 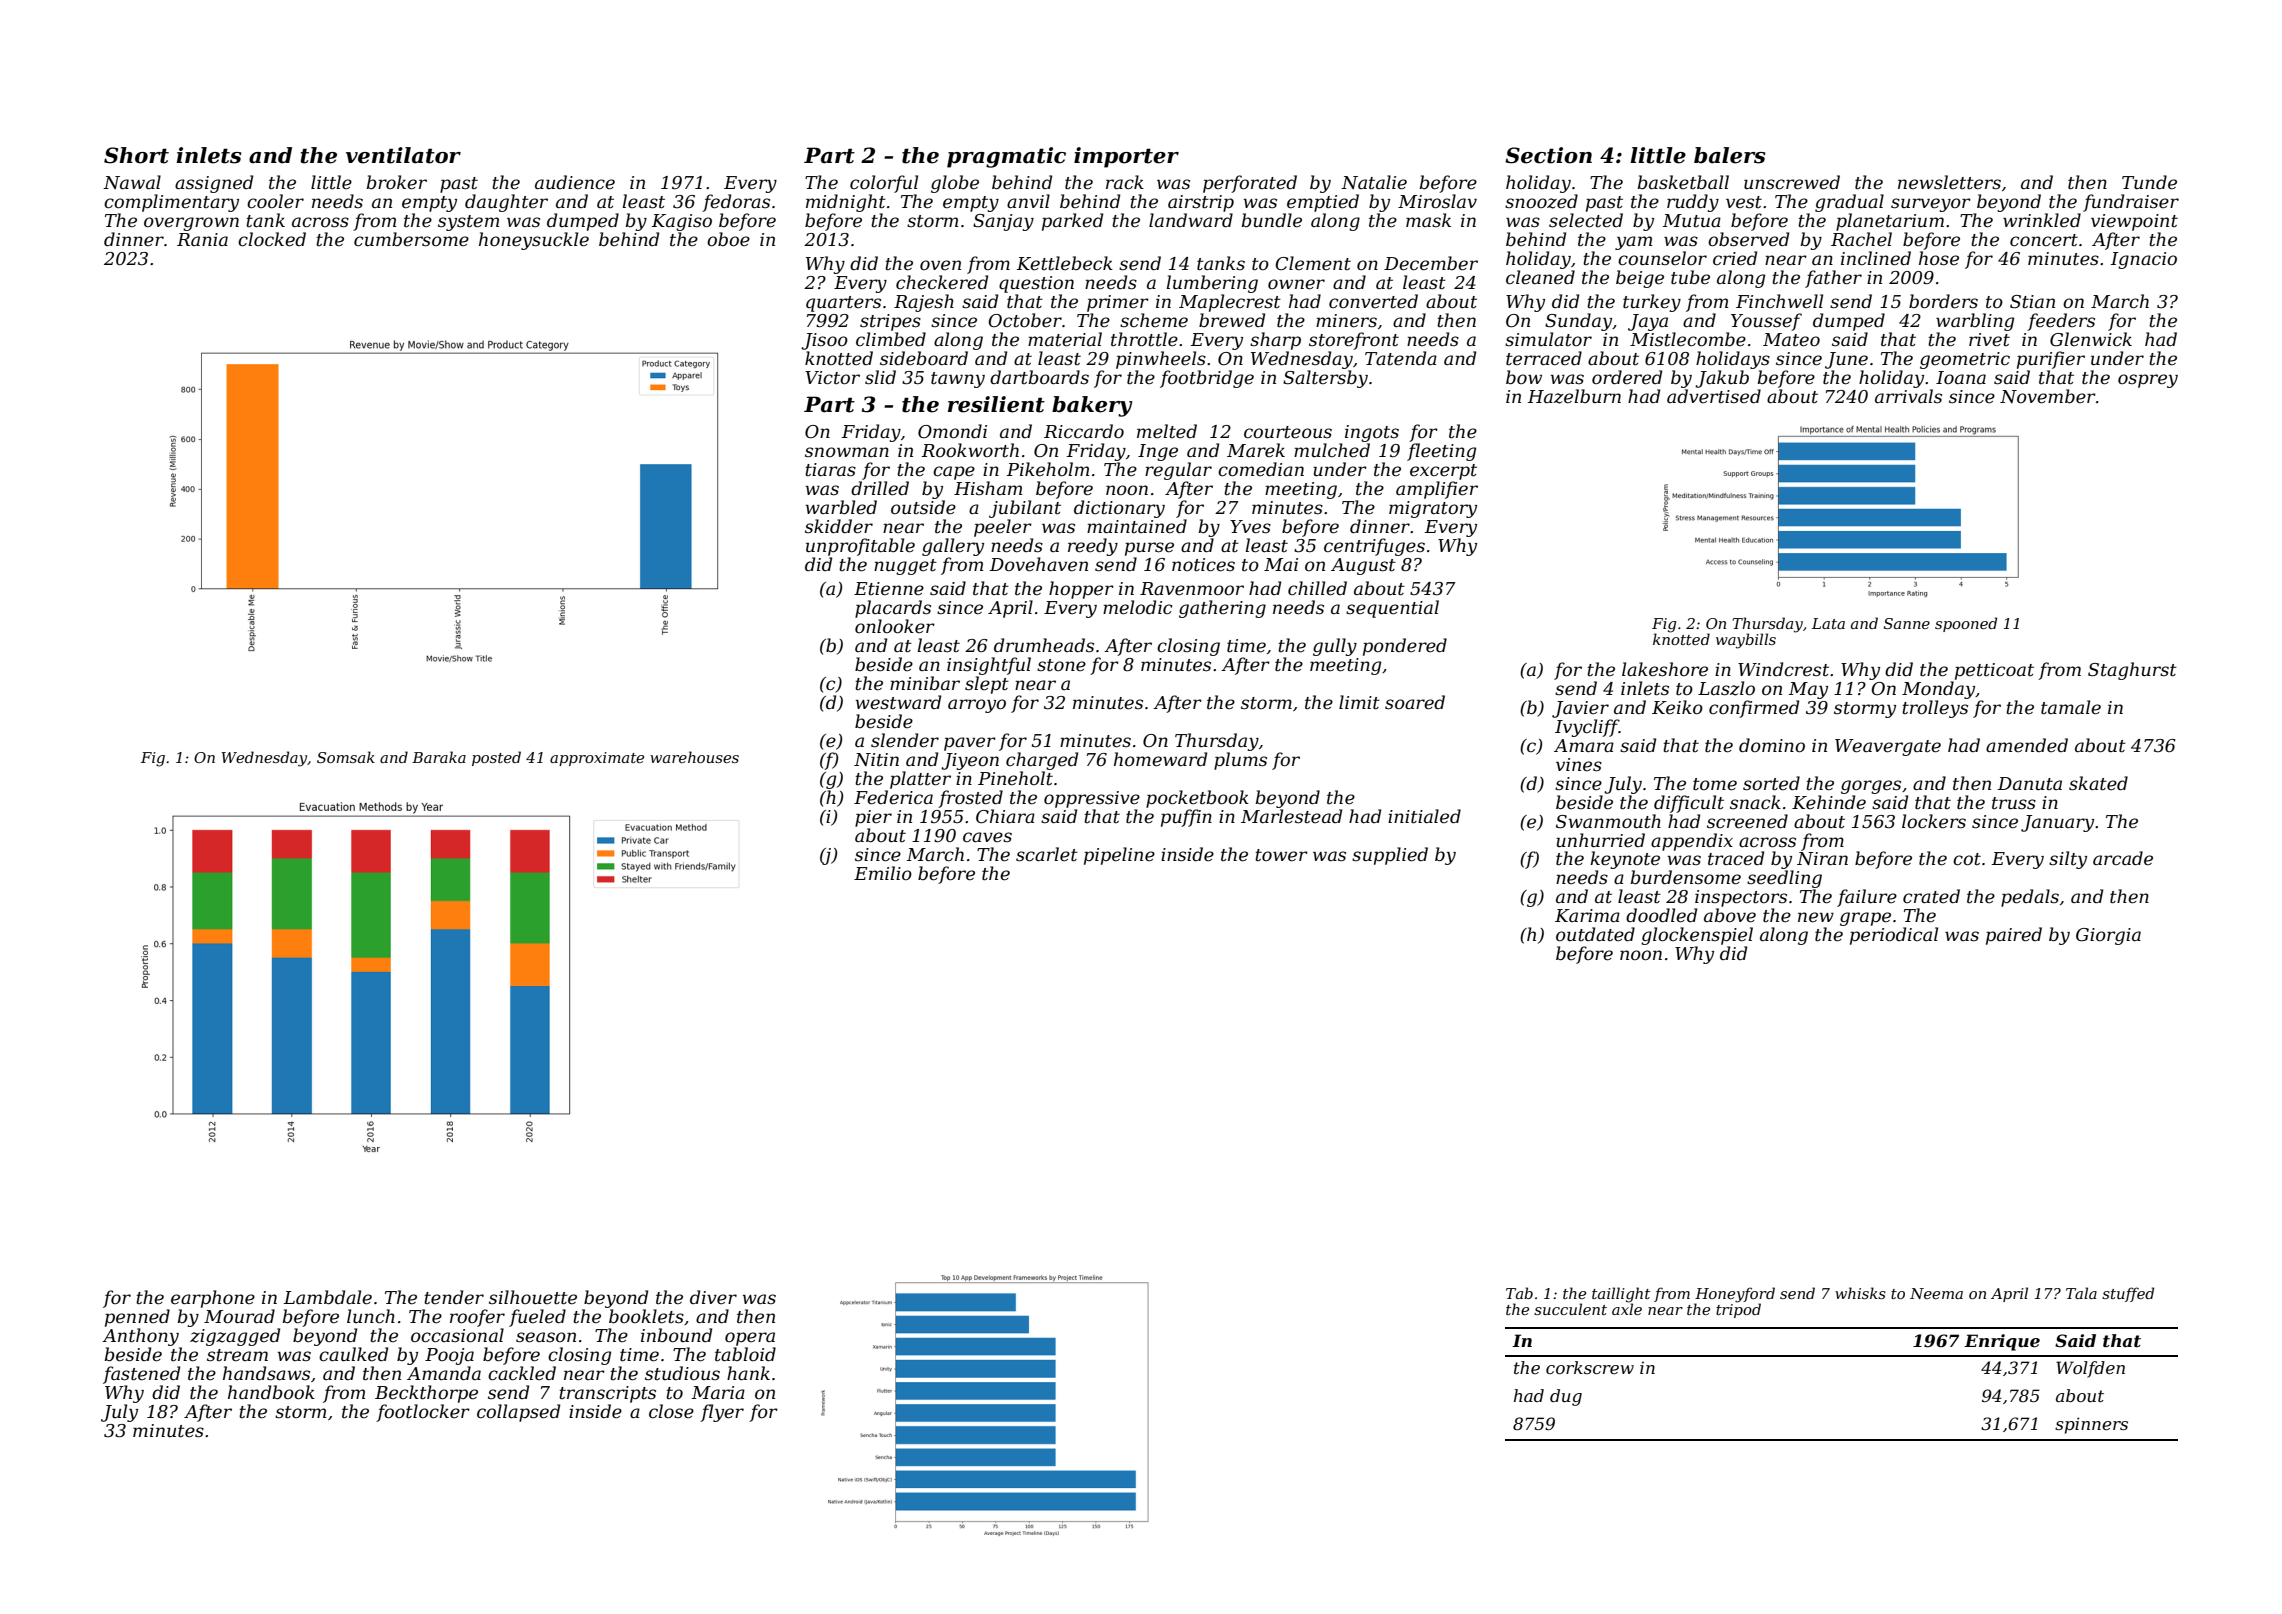 I want to click on pier, so click(x=873, y=818).
